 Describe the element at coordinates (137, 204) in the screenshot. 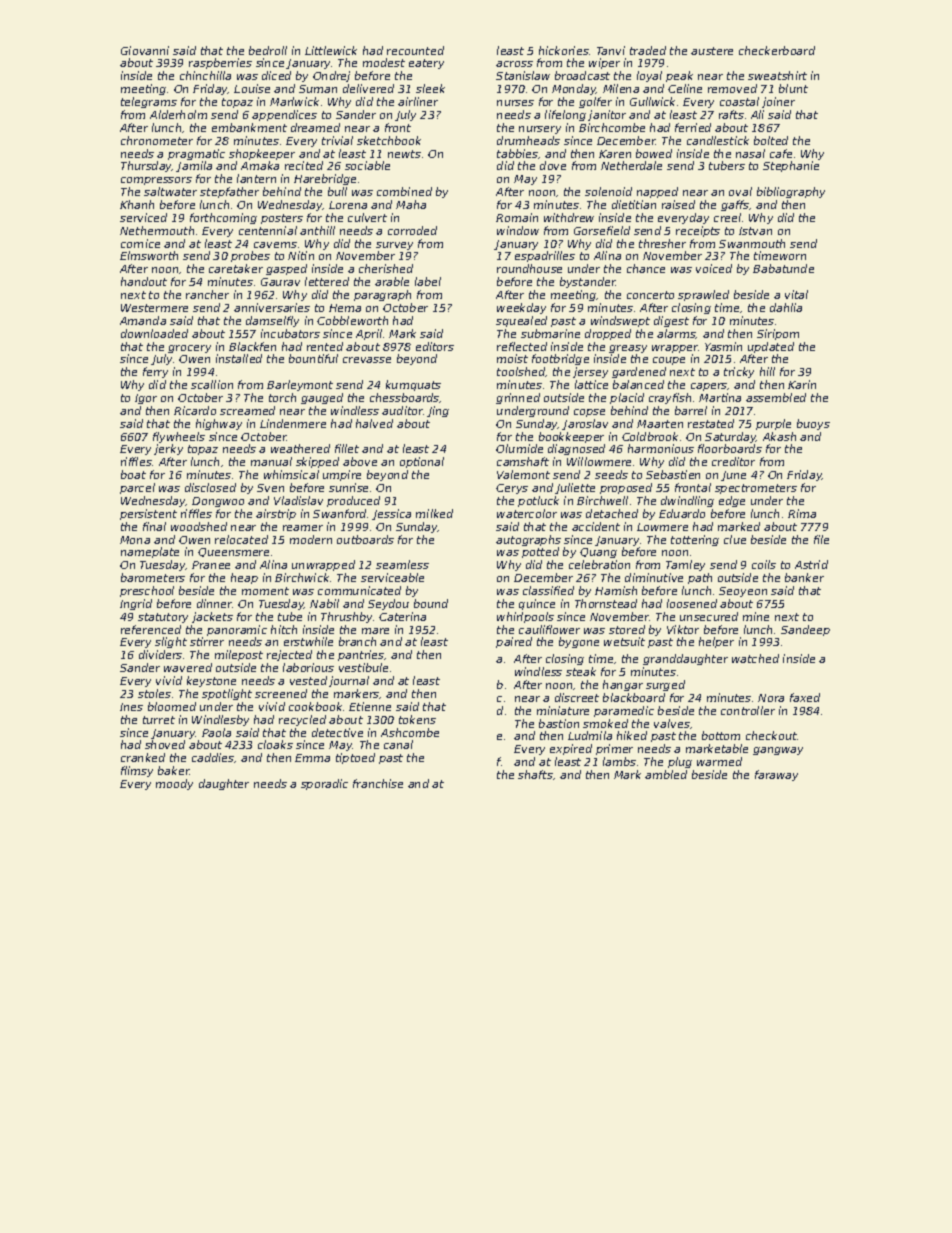

I see `Khanh` at that location.
